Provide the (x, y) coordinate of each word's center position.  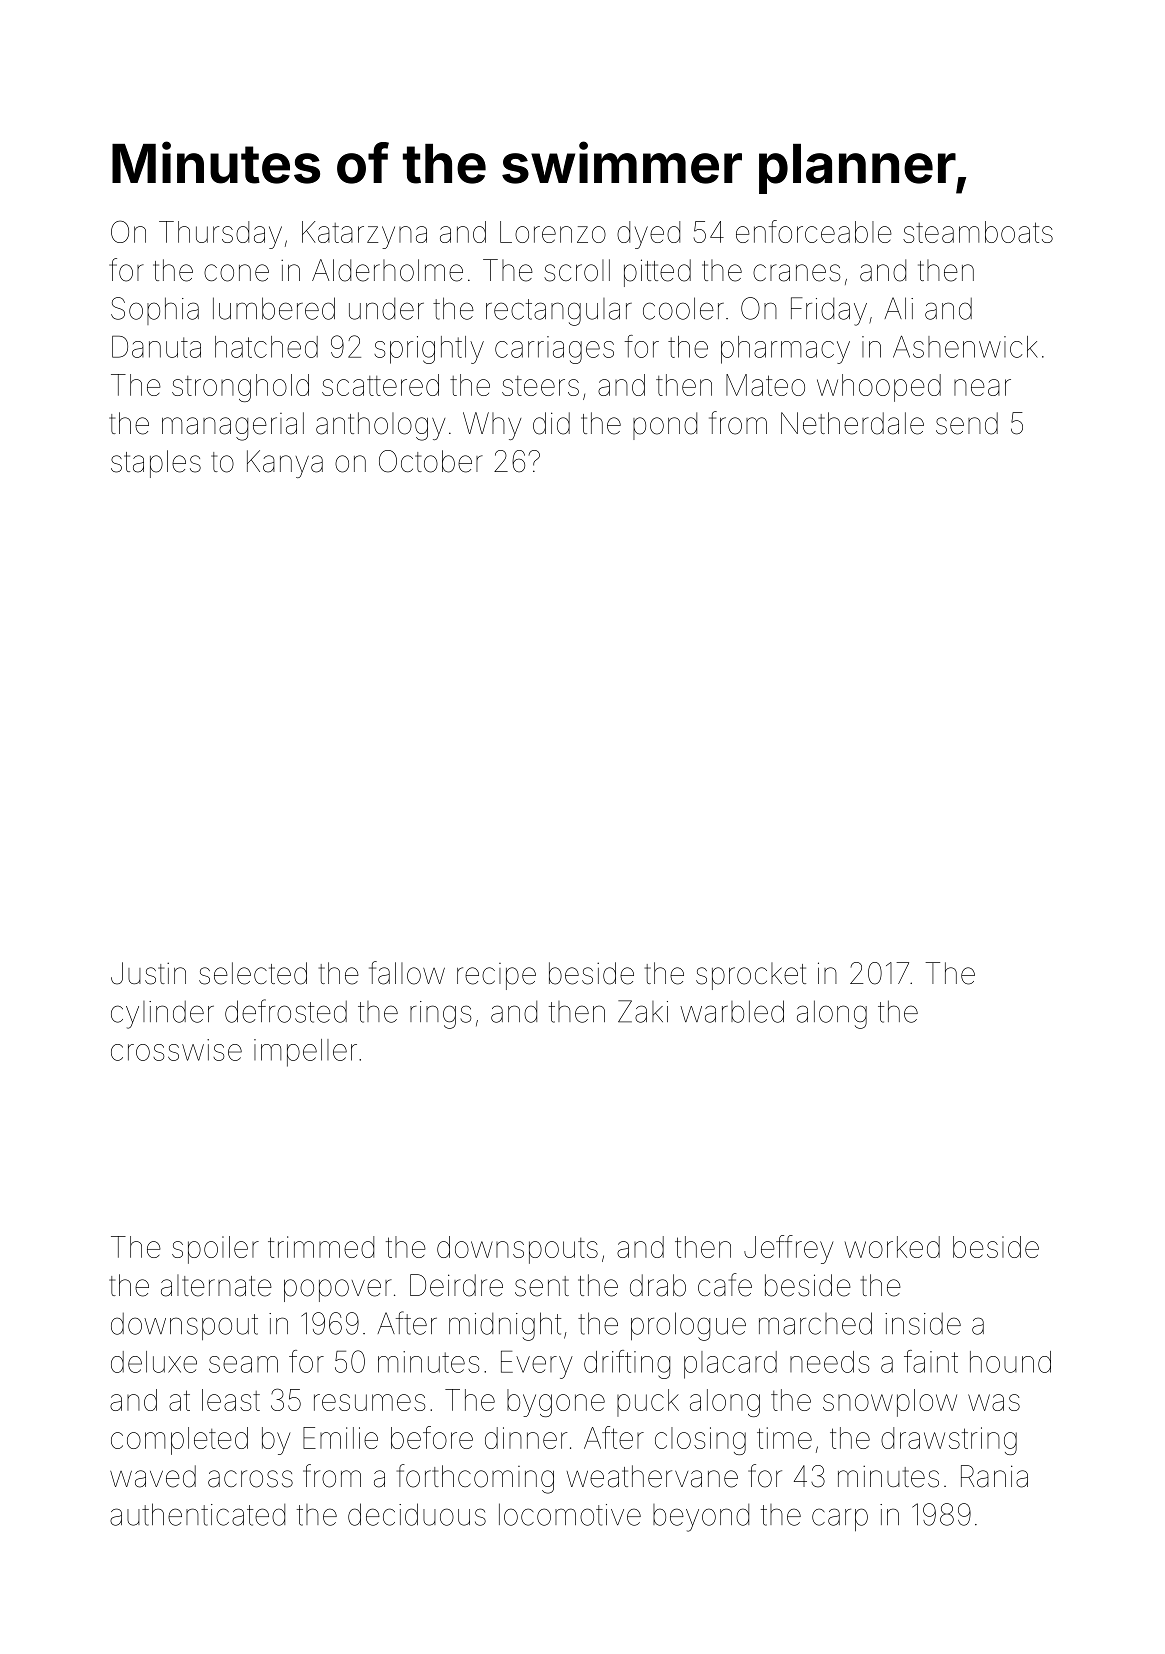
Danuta (156, 347)
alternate (216, 1285)
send (967, 423)
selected (253, 973)
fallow (407, 973)
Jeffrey (788, 1249)
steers (540, 386)
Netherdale (852, 423)
